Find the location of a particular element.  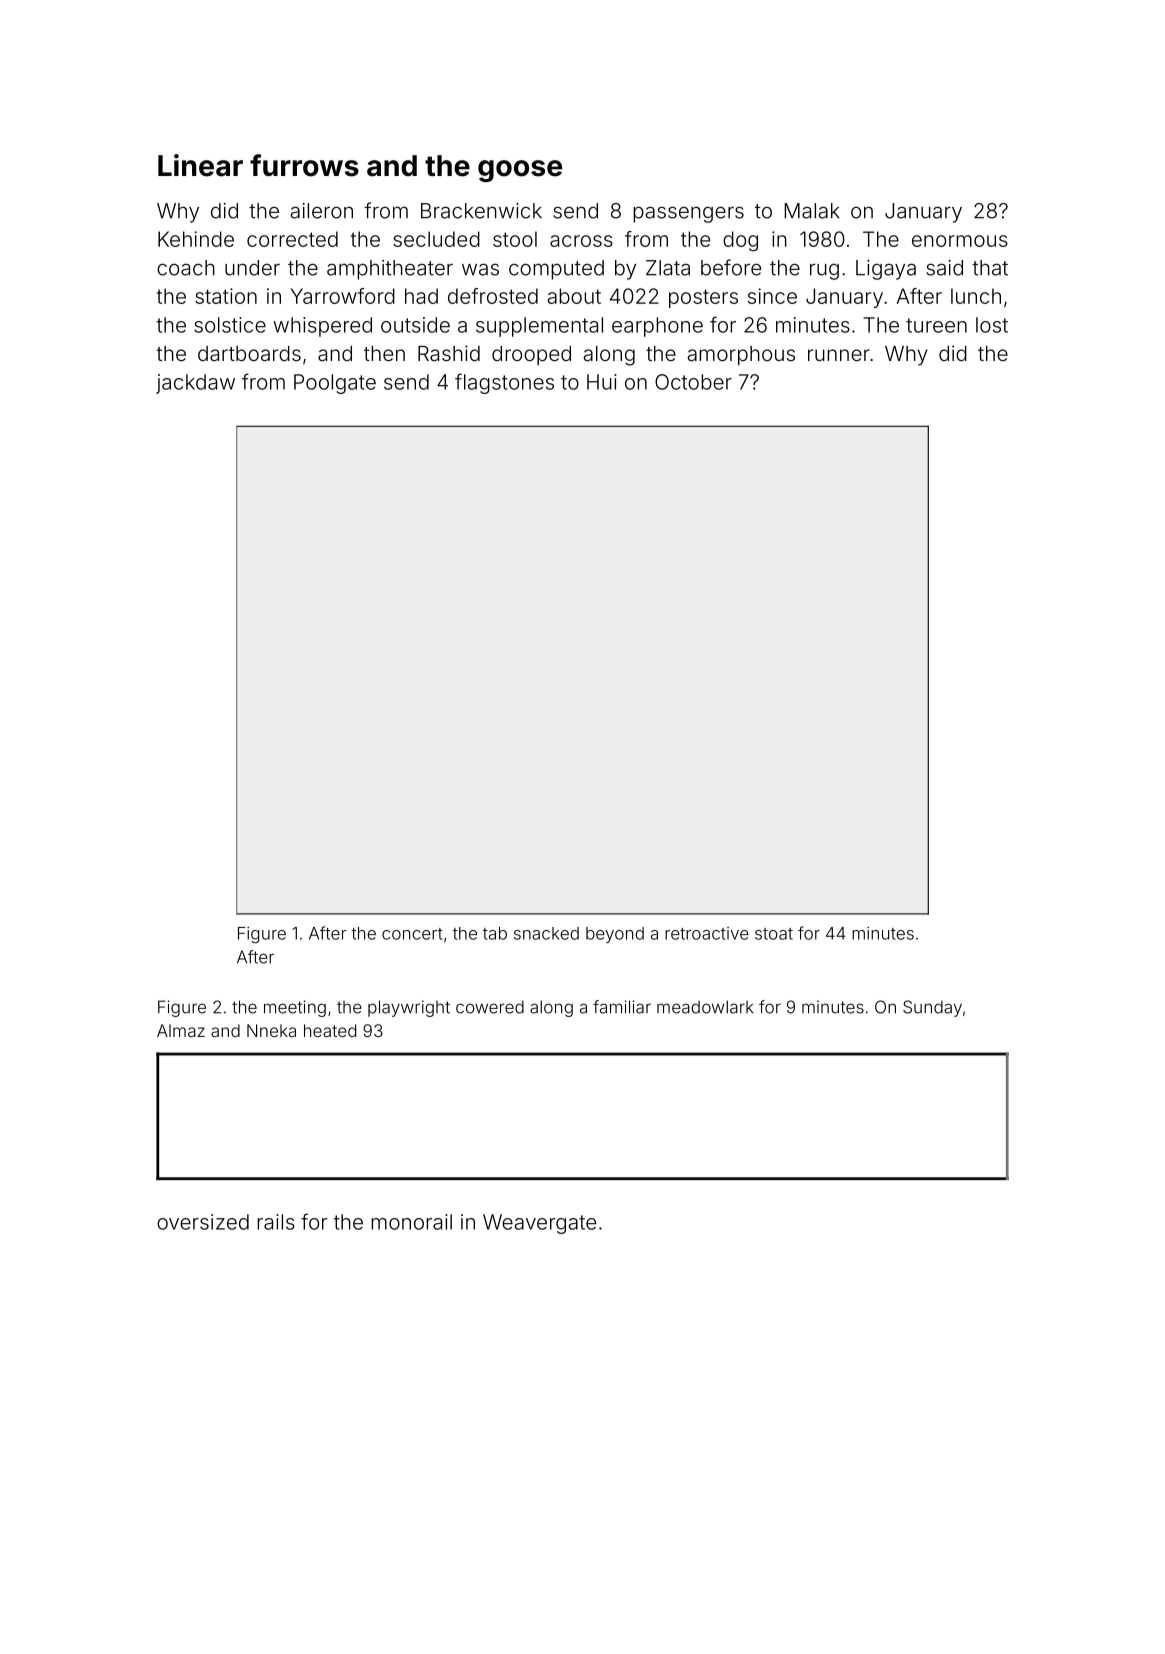

Malak is located at coordinates (812, 211).
